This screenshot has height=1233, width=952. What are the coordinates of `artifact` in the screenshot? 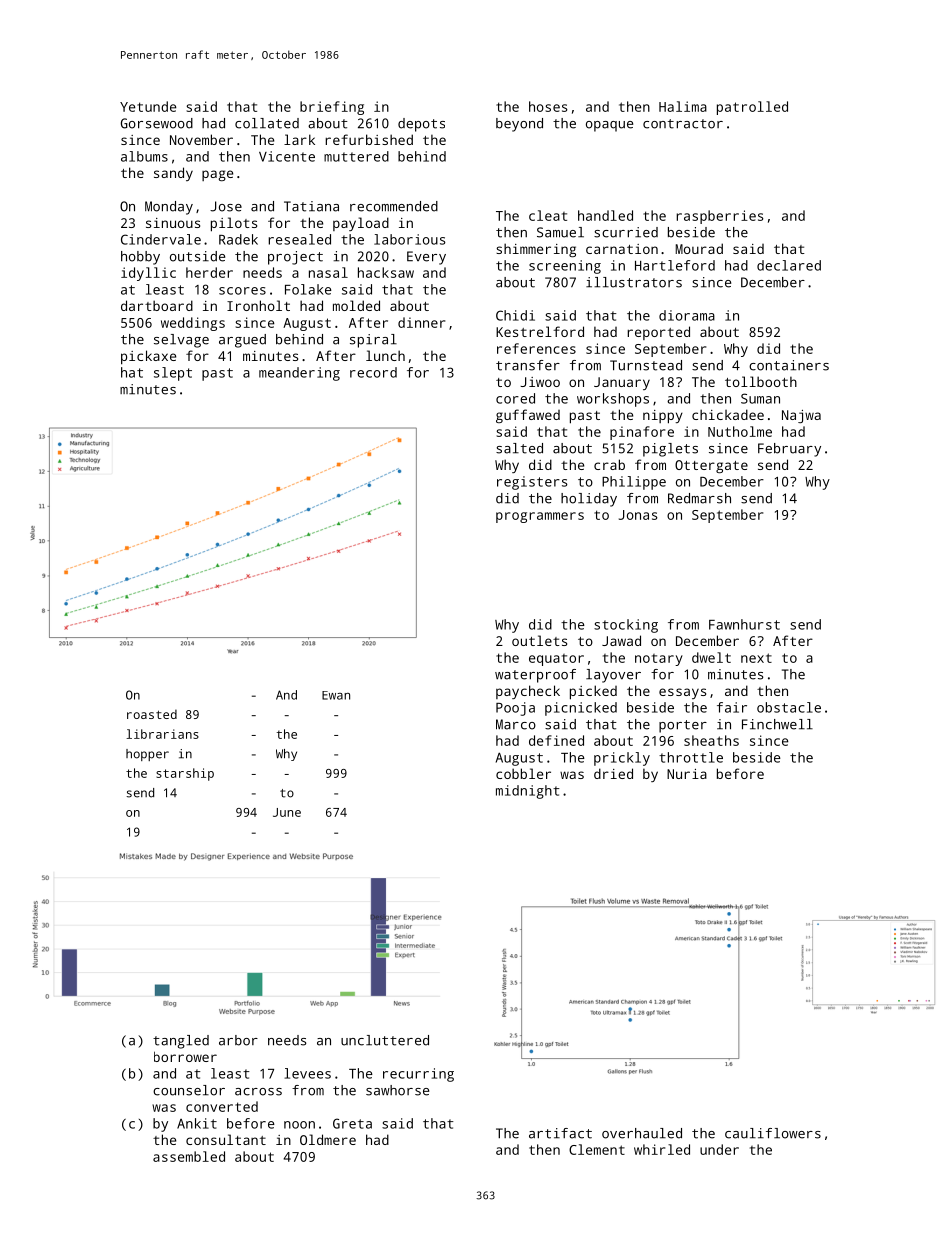 It's located at (560, 1133).
